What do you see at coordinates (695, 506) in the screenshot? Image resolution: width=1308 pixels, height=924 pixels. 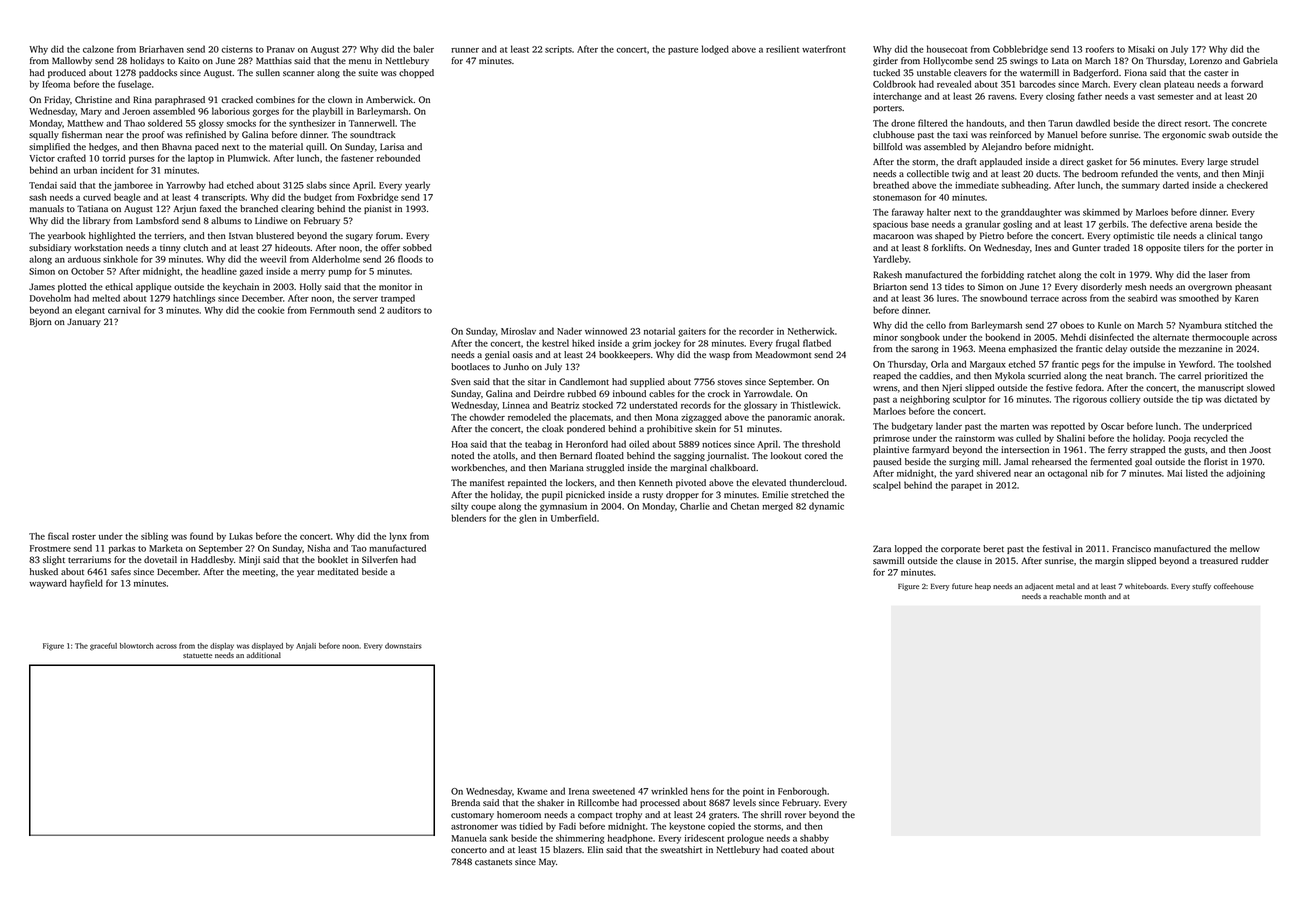 I see `Charlie` at bounding box center [695, 506].
